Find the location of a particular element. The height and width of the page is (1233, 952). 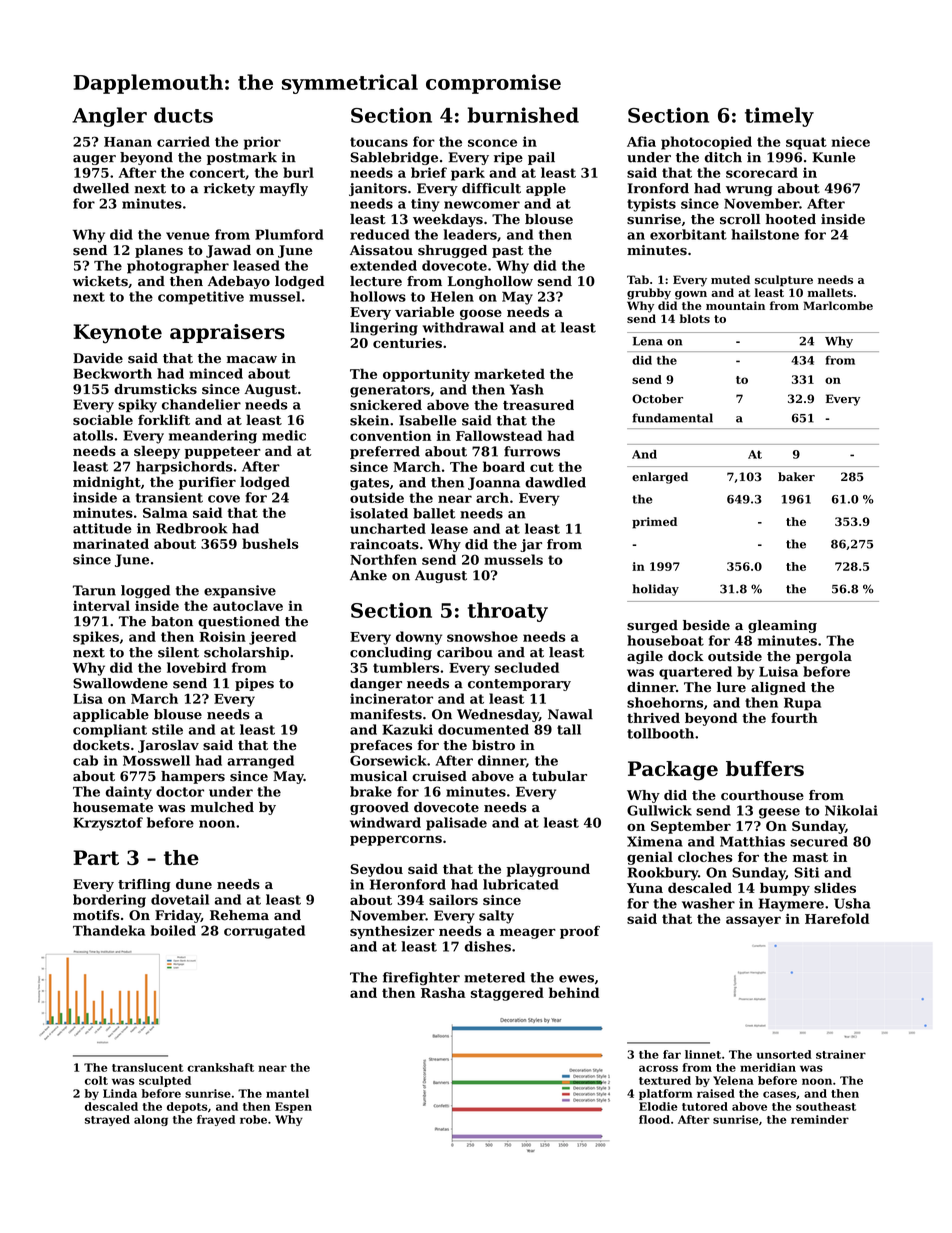

fundamental is located at coordinates (672, 418).
